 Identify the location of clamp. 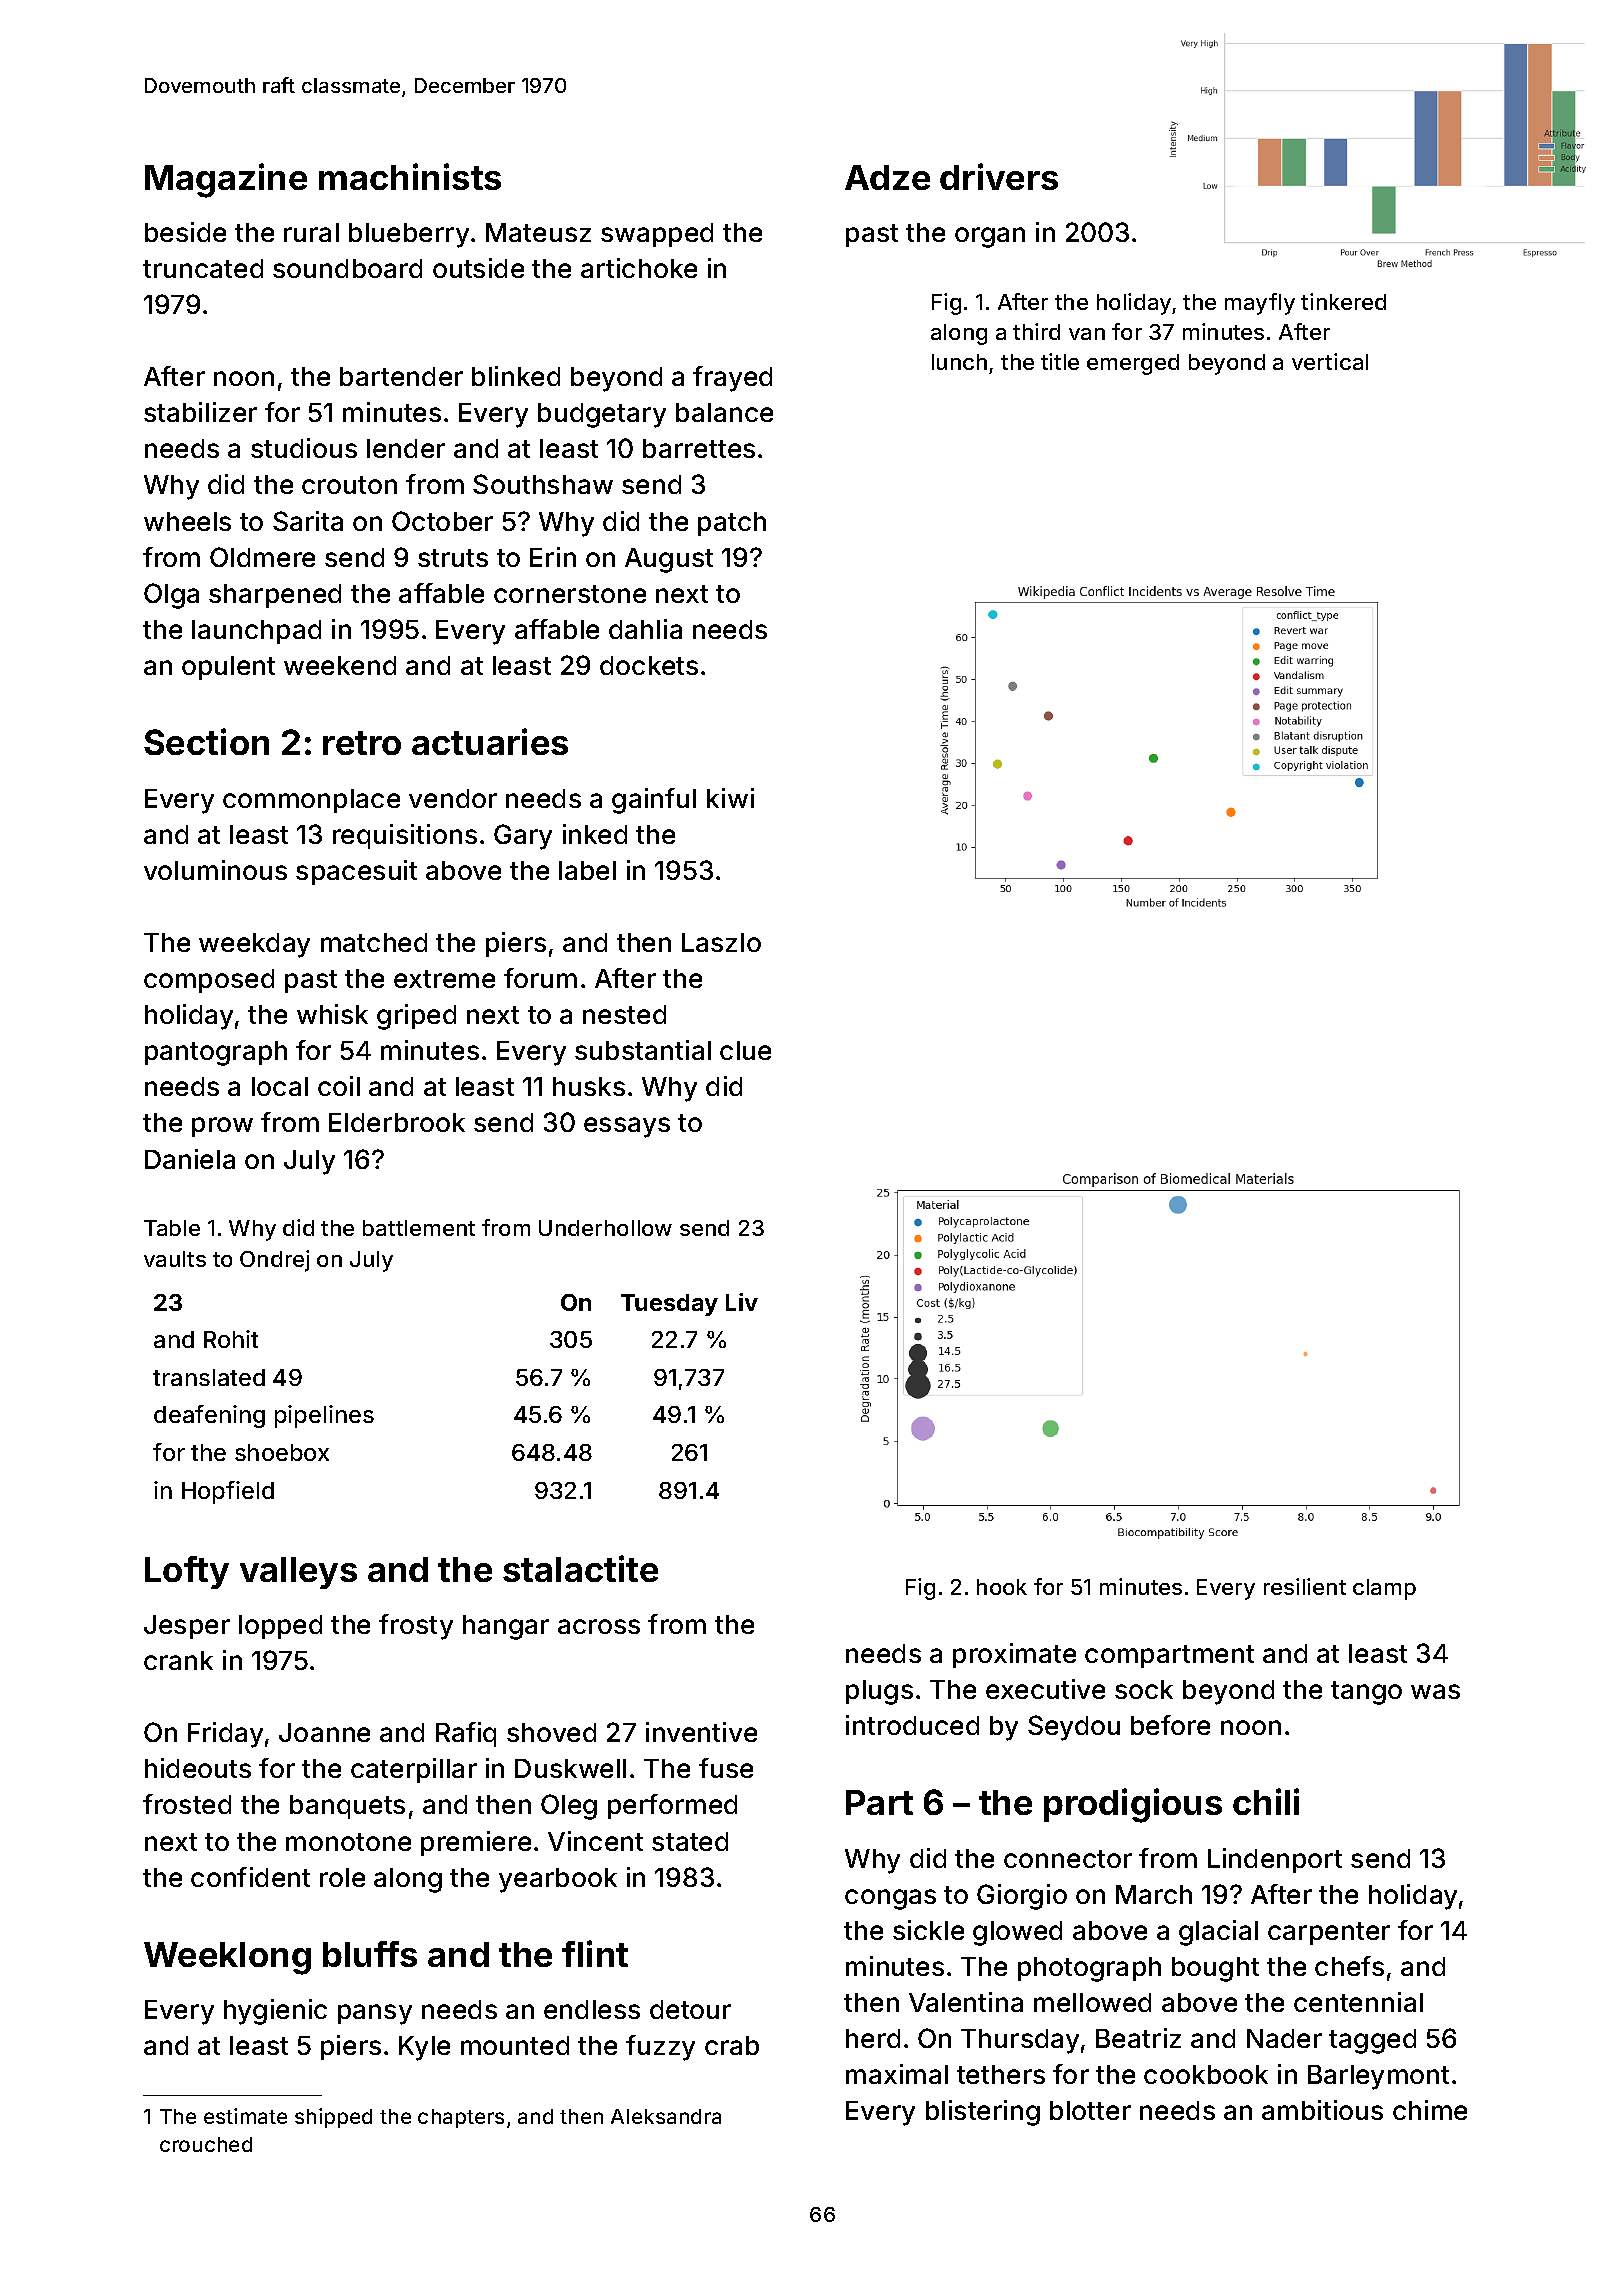
(1384, 1589).
